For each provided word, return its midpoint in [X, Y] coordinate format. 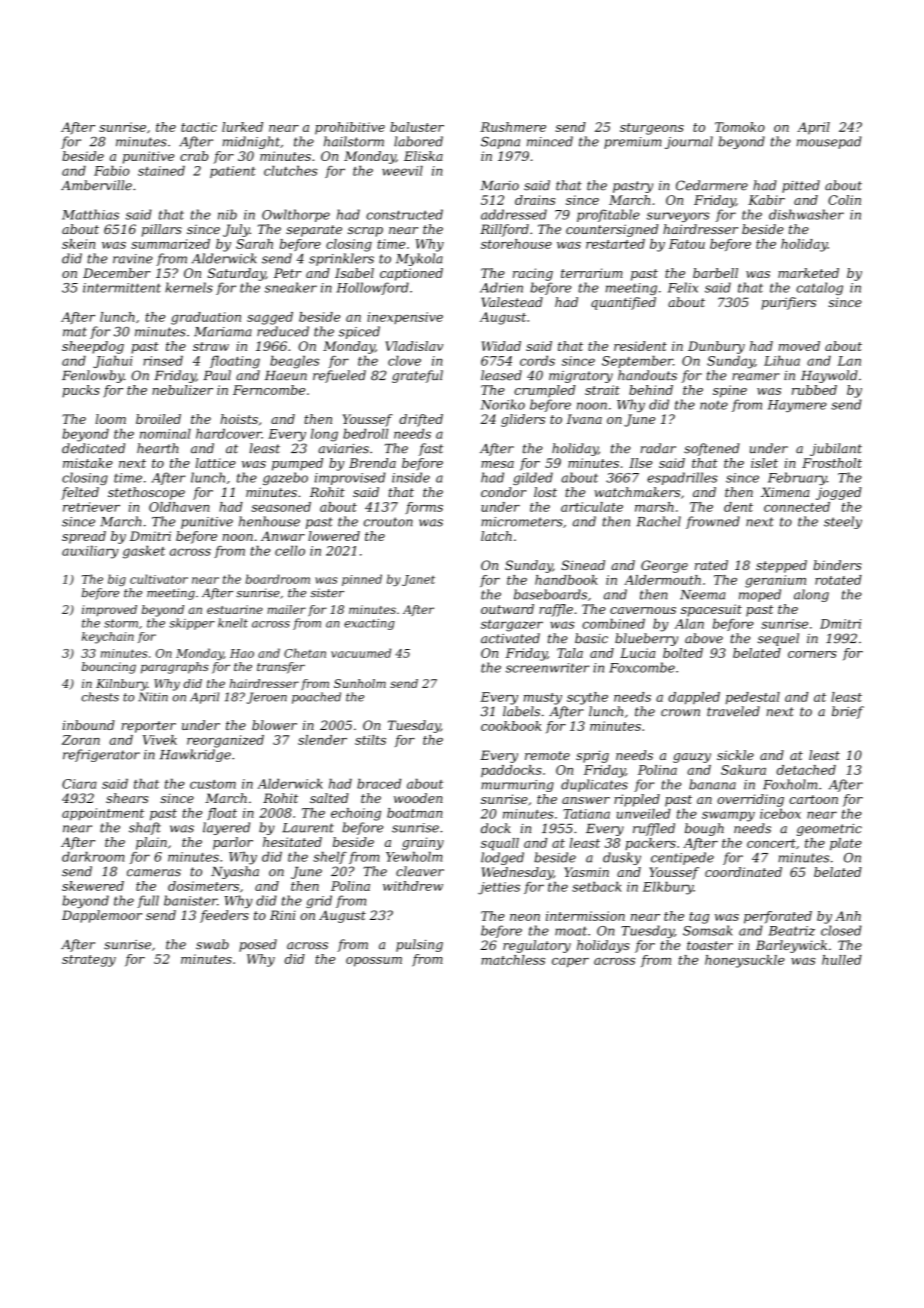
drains [535, 200]
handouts [647, 375]
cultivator [159, 579]
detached [806, 770]
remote [547, 755]
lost [545, 492]
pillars [162, 230]
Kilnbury [121, 685]
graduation [206, 318]
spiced [359, 332]
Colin [844, 200]
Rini [283, 915]
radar [658, 448]
